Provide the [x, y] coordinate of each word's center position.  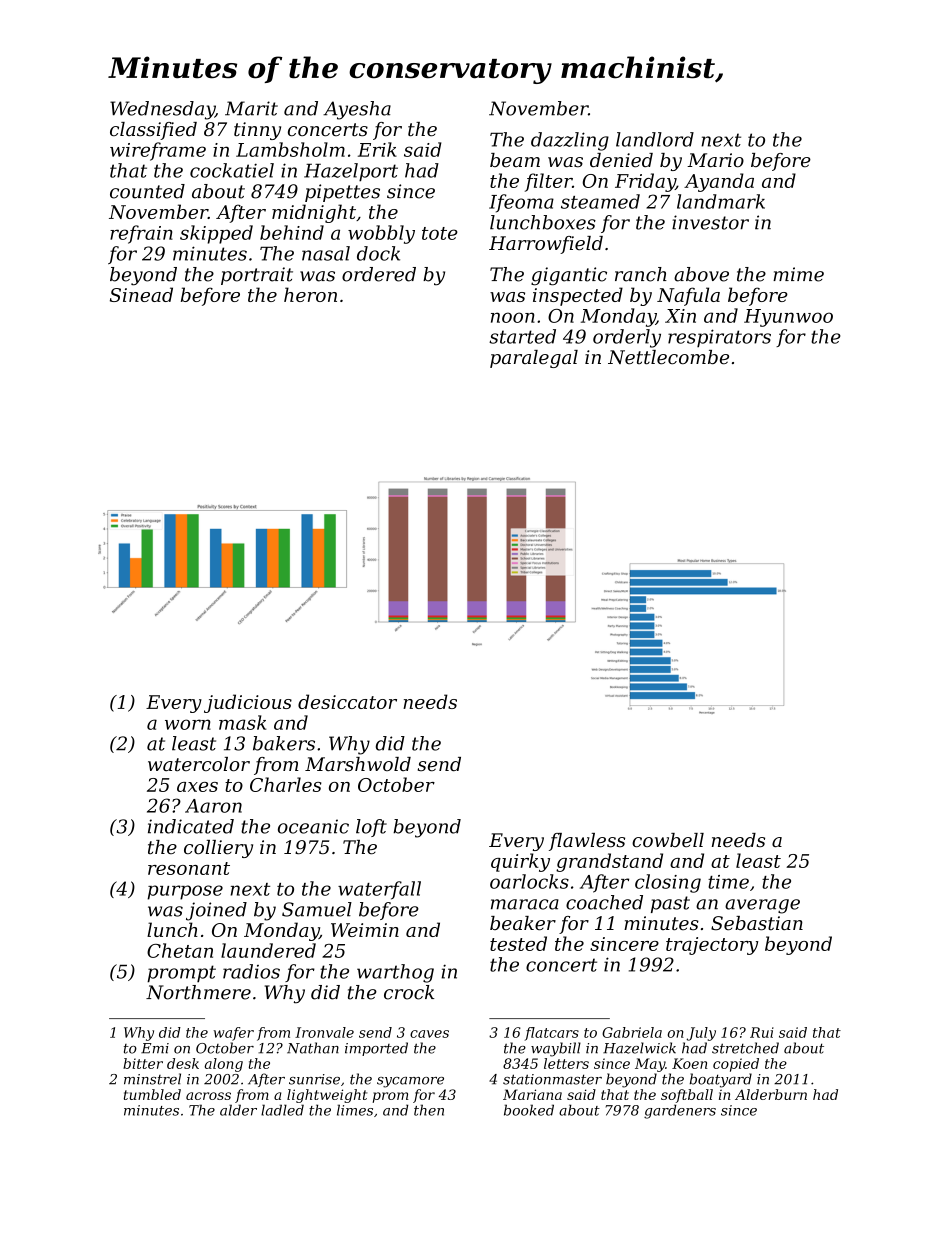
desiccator [347, 701]
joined [216, 911]
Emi [155, 1048]
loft [371, 828]
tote [440, 233]
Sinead [141, 294]
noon [513, 317]
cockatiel [232, 170]
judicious [248, 703]
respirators [719, 338]
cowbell [668, 840]
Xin [680, 316]
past [670, 904]
